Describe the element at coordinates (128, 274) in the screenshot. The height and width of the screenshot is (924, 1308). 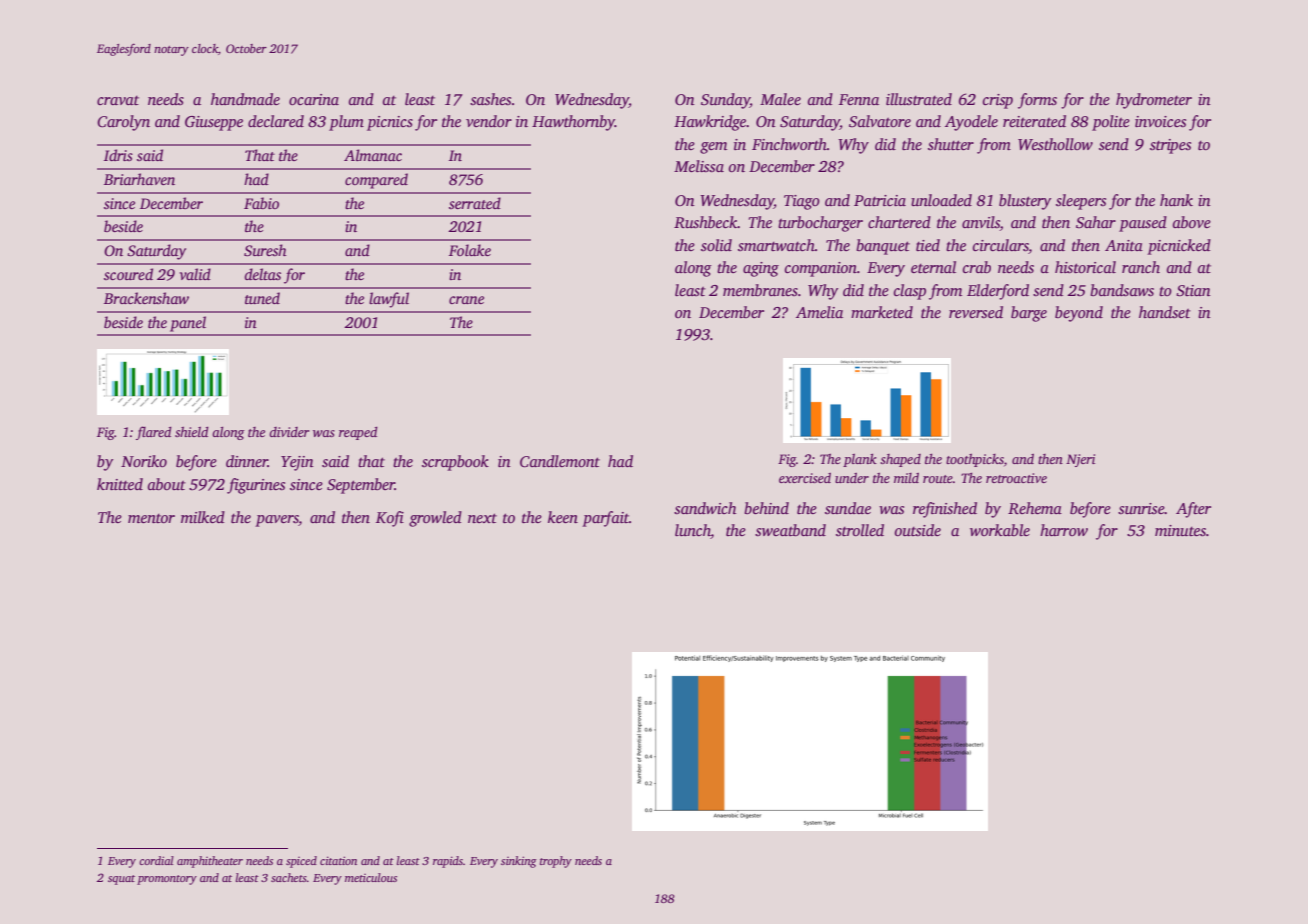
I see `scoured` at that location.
